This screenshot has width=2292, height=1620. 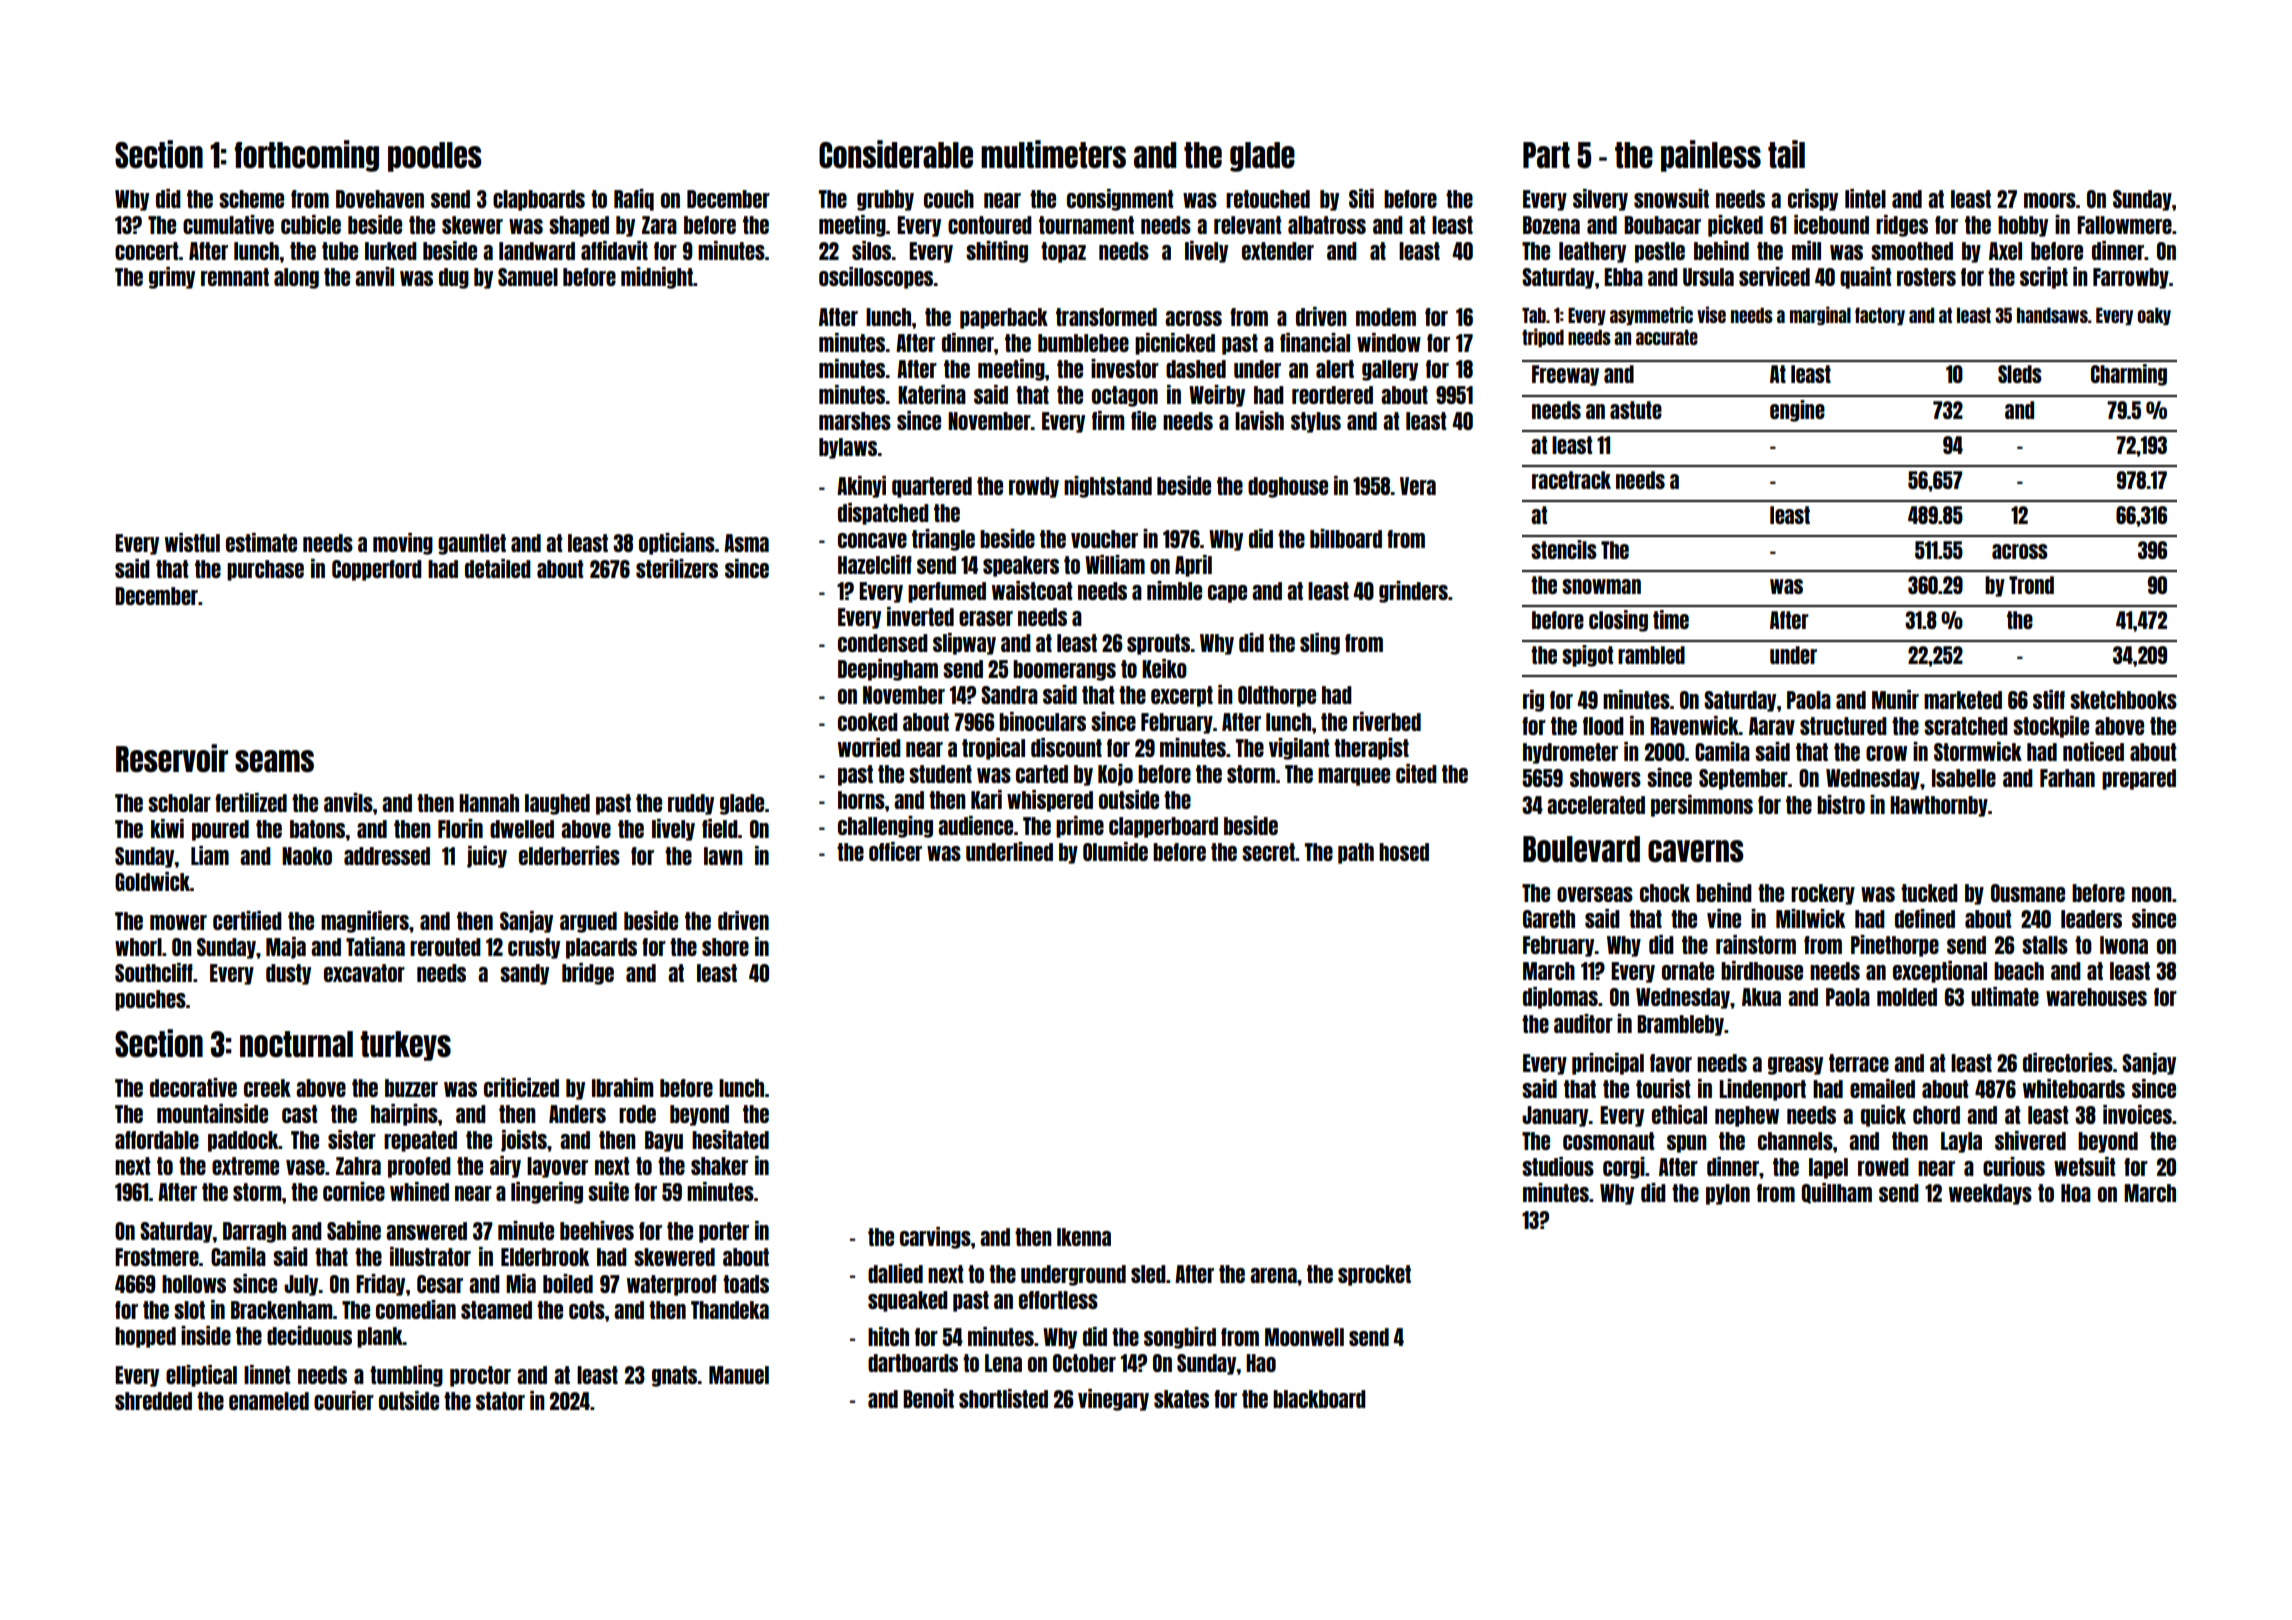 What do you see at coordinates (928, 1398) in the screenshot?
I see `Benoit` at bounding box center [928, 1398].
